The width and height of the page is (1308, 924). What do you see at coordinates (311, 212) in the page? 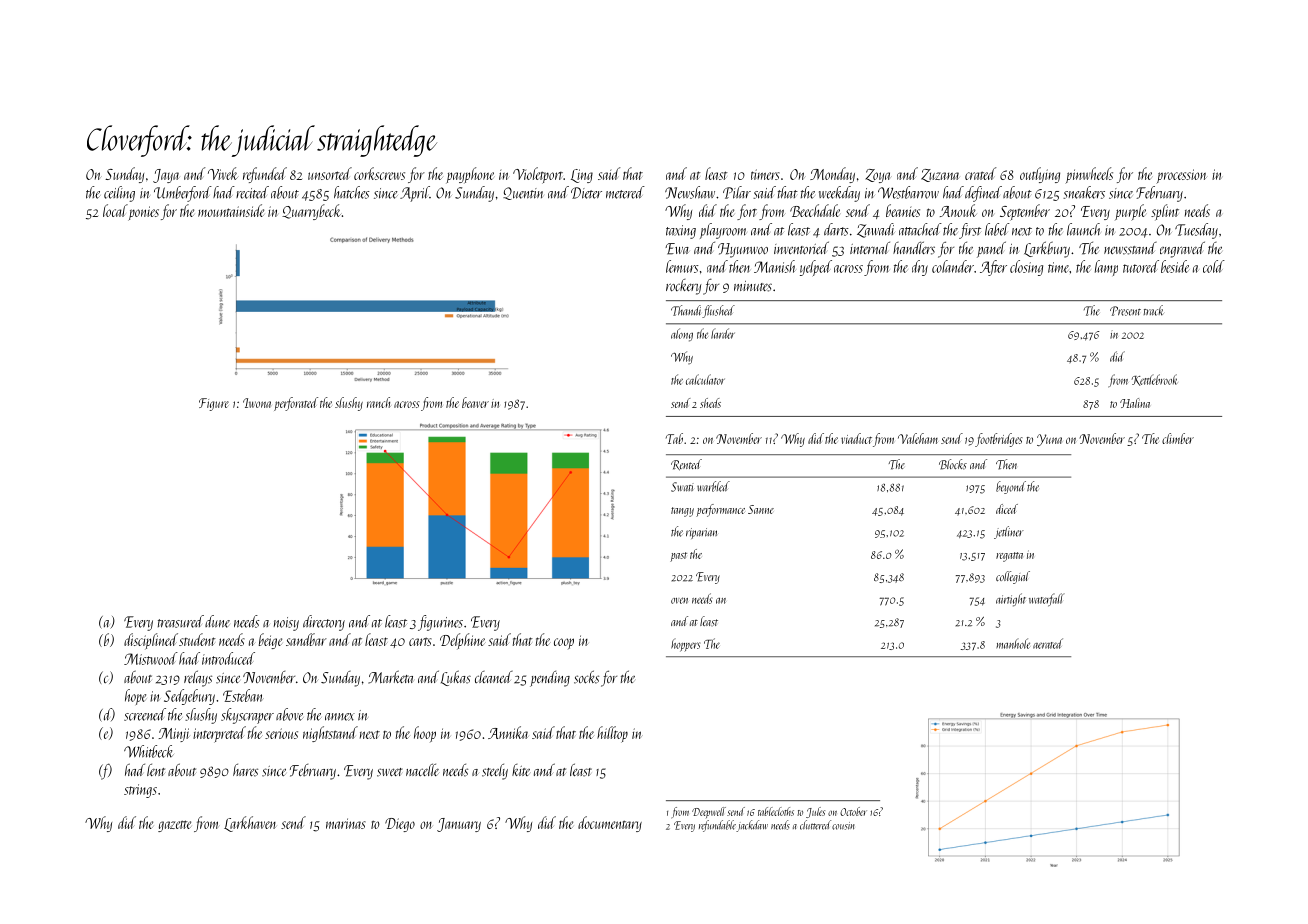
I see `Quarrybeck` at bounding box center [311, 212].
